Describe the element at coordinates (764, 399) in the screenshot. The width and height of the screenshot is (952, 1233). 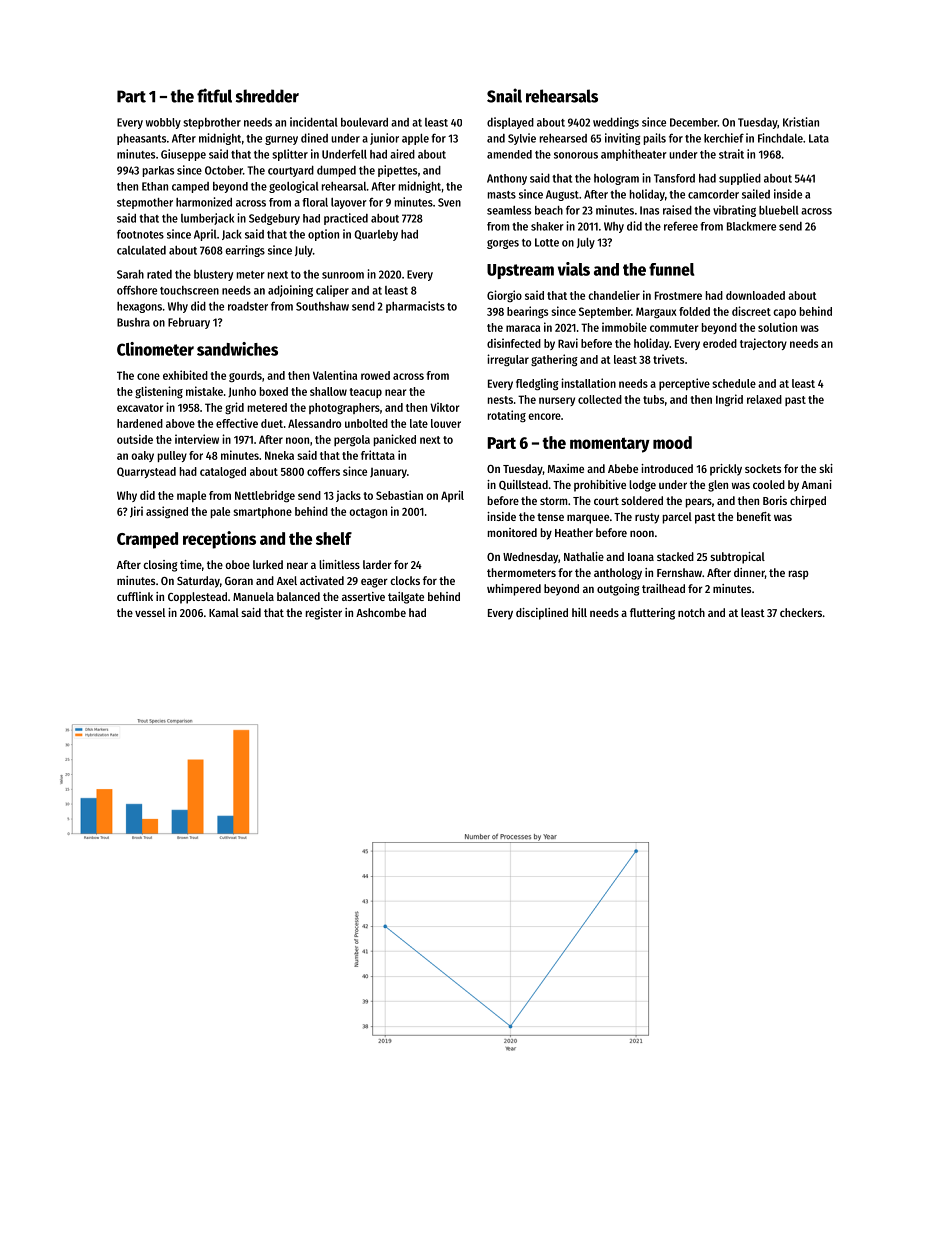
I see `relaxed` at that location.
